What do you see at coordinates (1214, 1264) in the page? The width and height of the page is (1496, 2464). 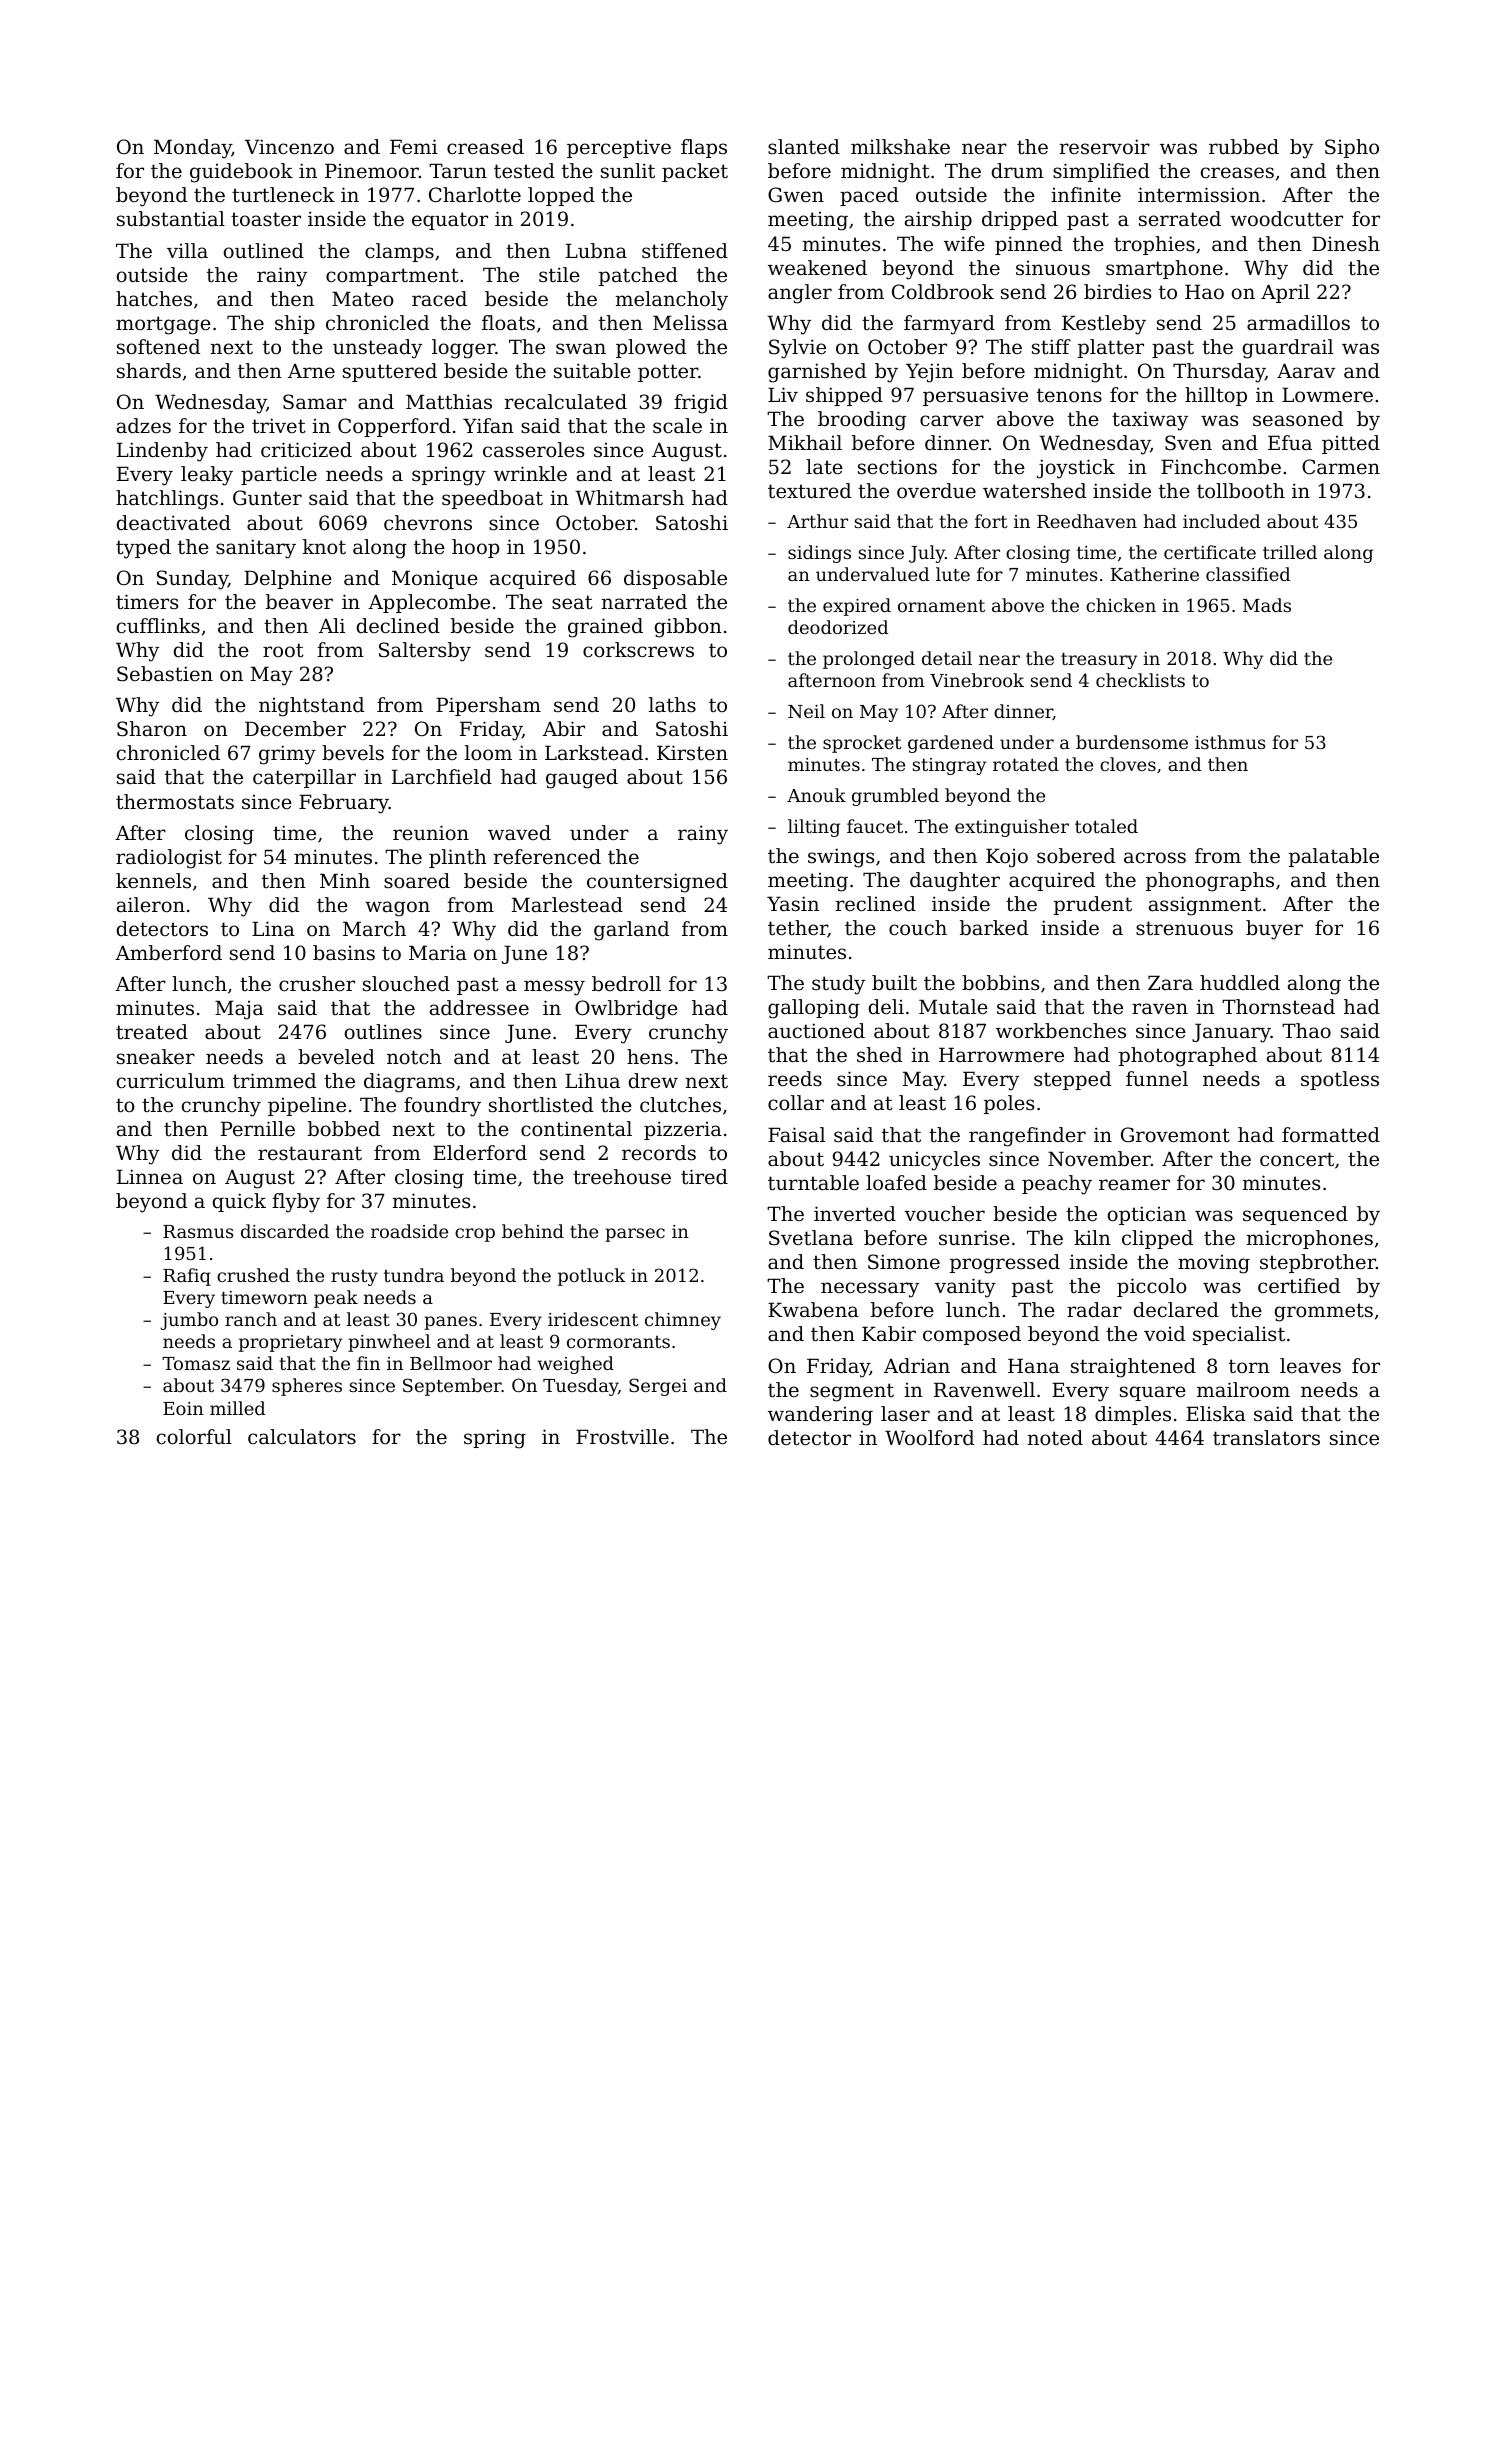 I see `moving` at bounding box center [1214, 1264].
